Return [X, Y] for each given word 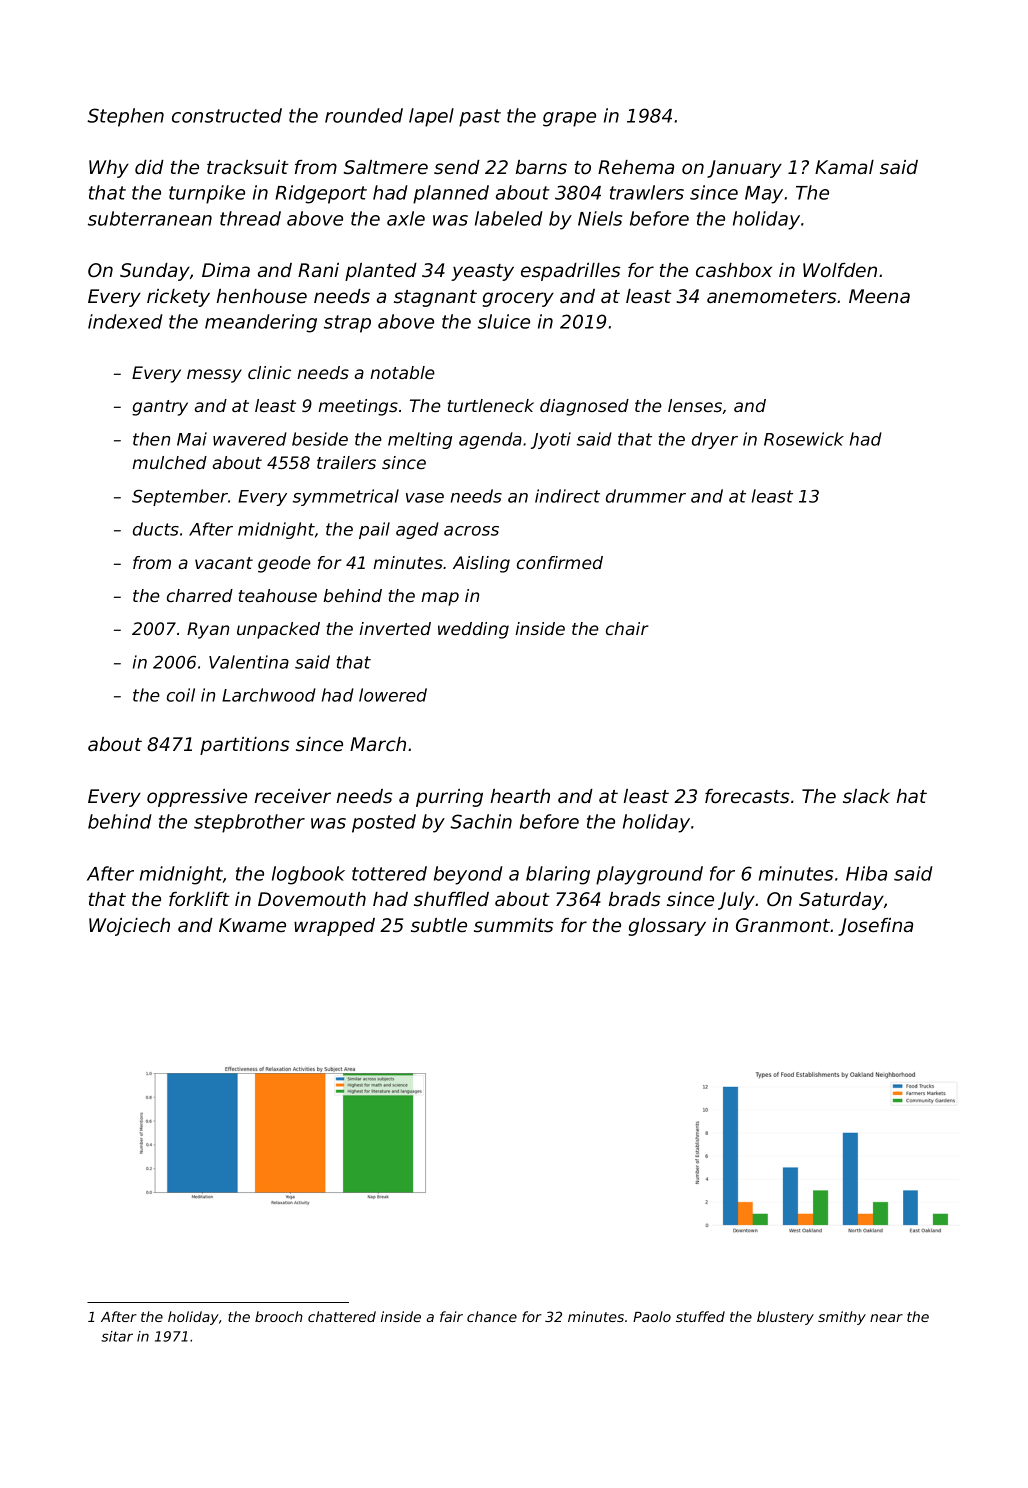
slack [866, 796]
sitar [117, 1336]
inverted [395, 628]
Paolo [652, 1316]
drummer [646, 496]
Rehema [636, 167]
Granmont [783, 925]
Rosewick [804, 439]
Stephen [125, 117]
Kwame [252, 925]
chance [492, 1316]
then [151, 439]
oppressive [197, 798]
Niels [600, 218]
